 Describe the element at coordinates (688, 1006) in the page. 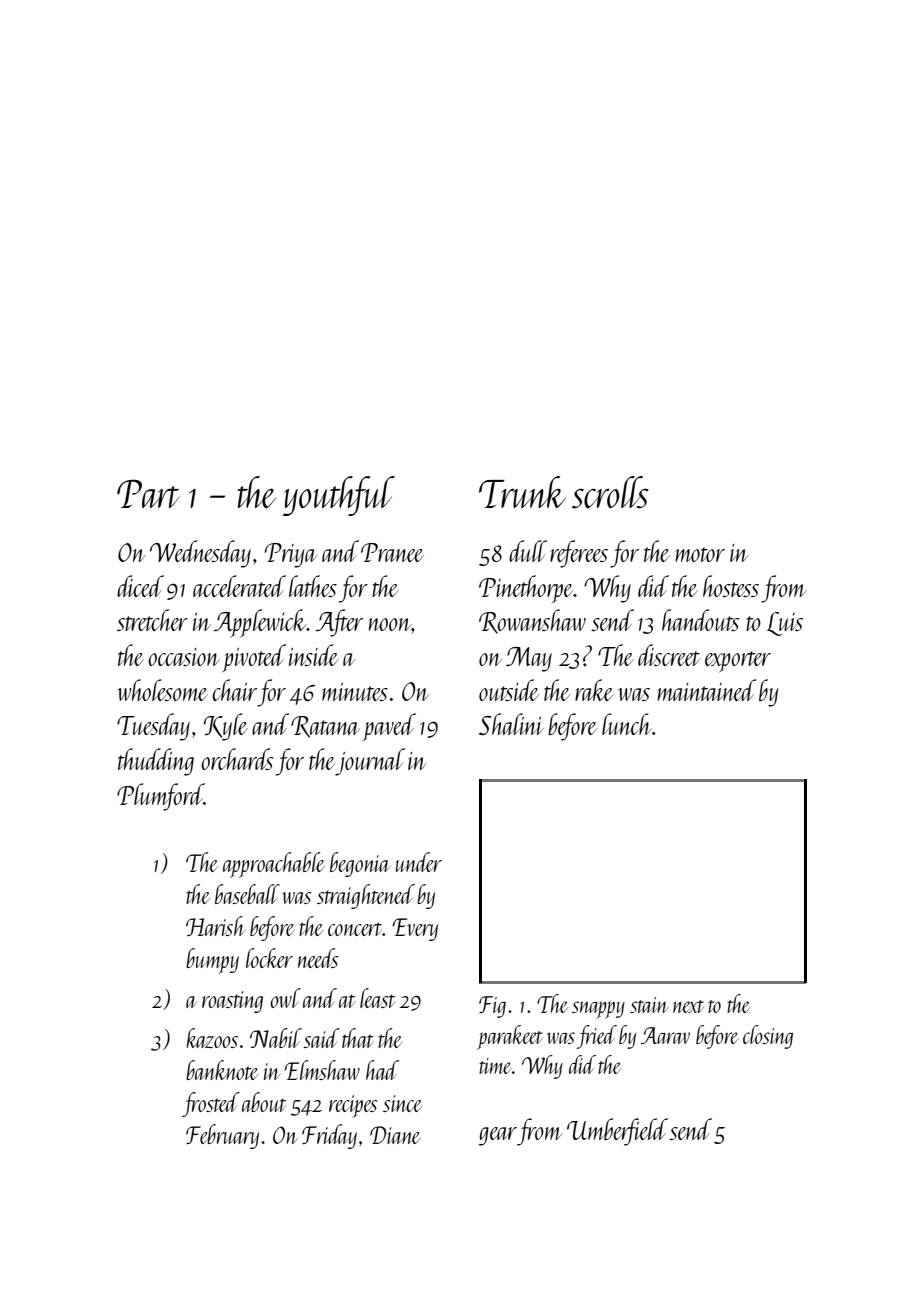

I see `next` at that location.
